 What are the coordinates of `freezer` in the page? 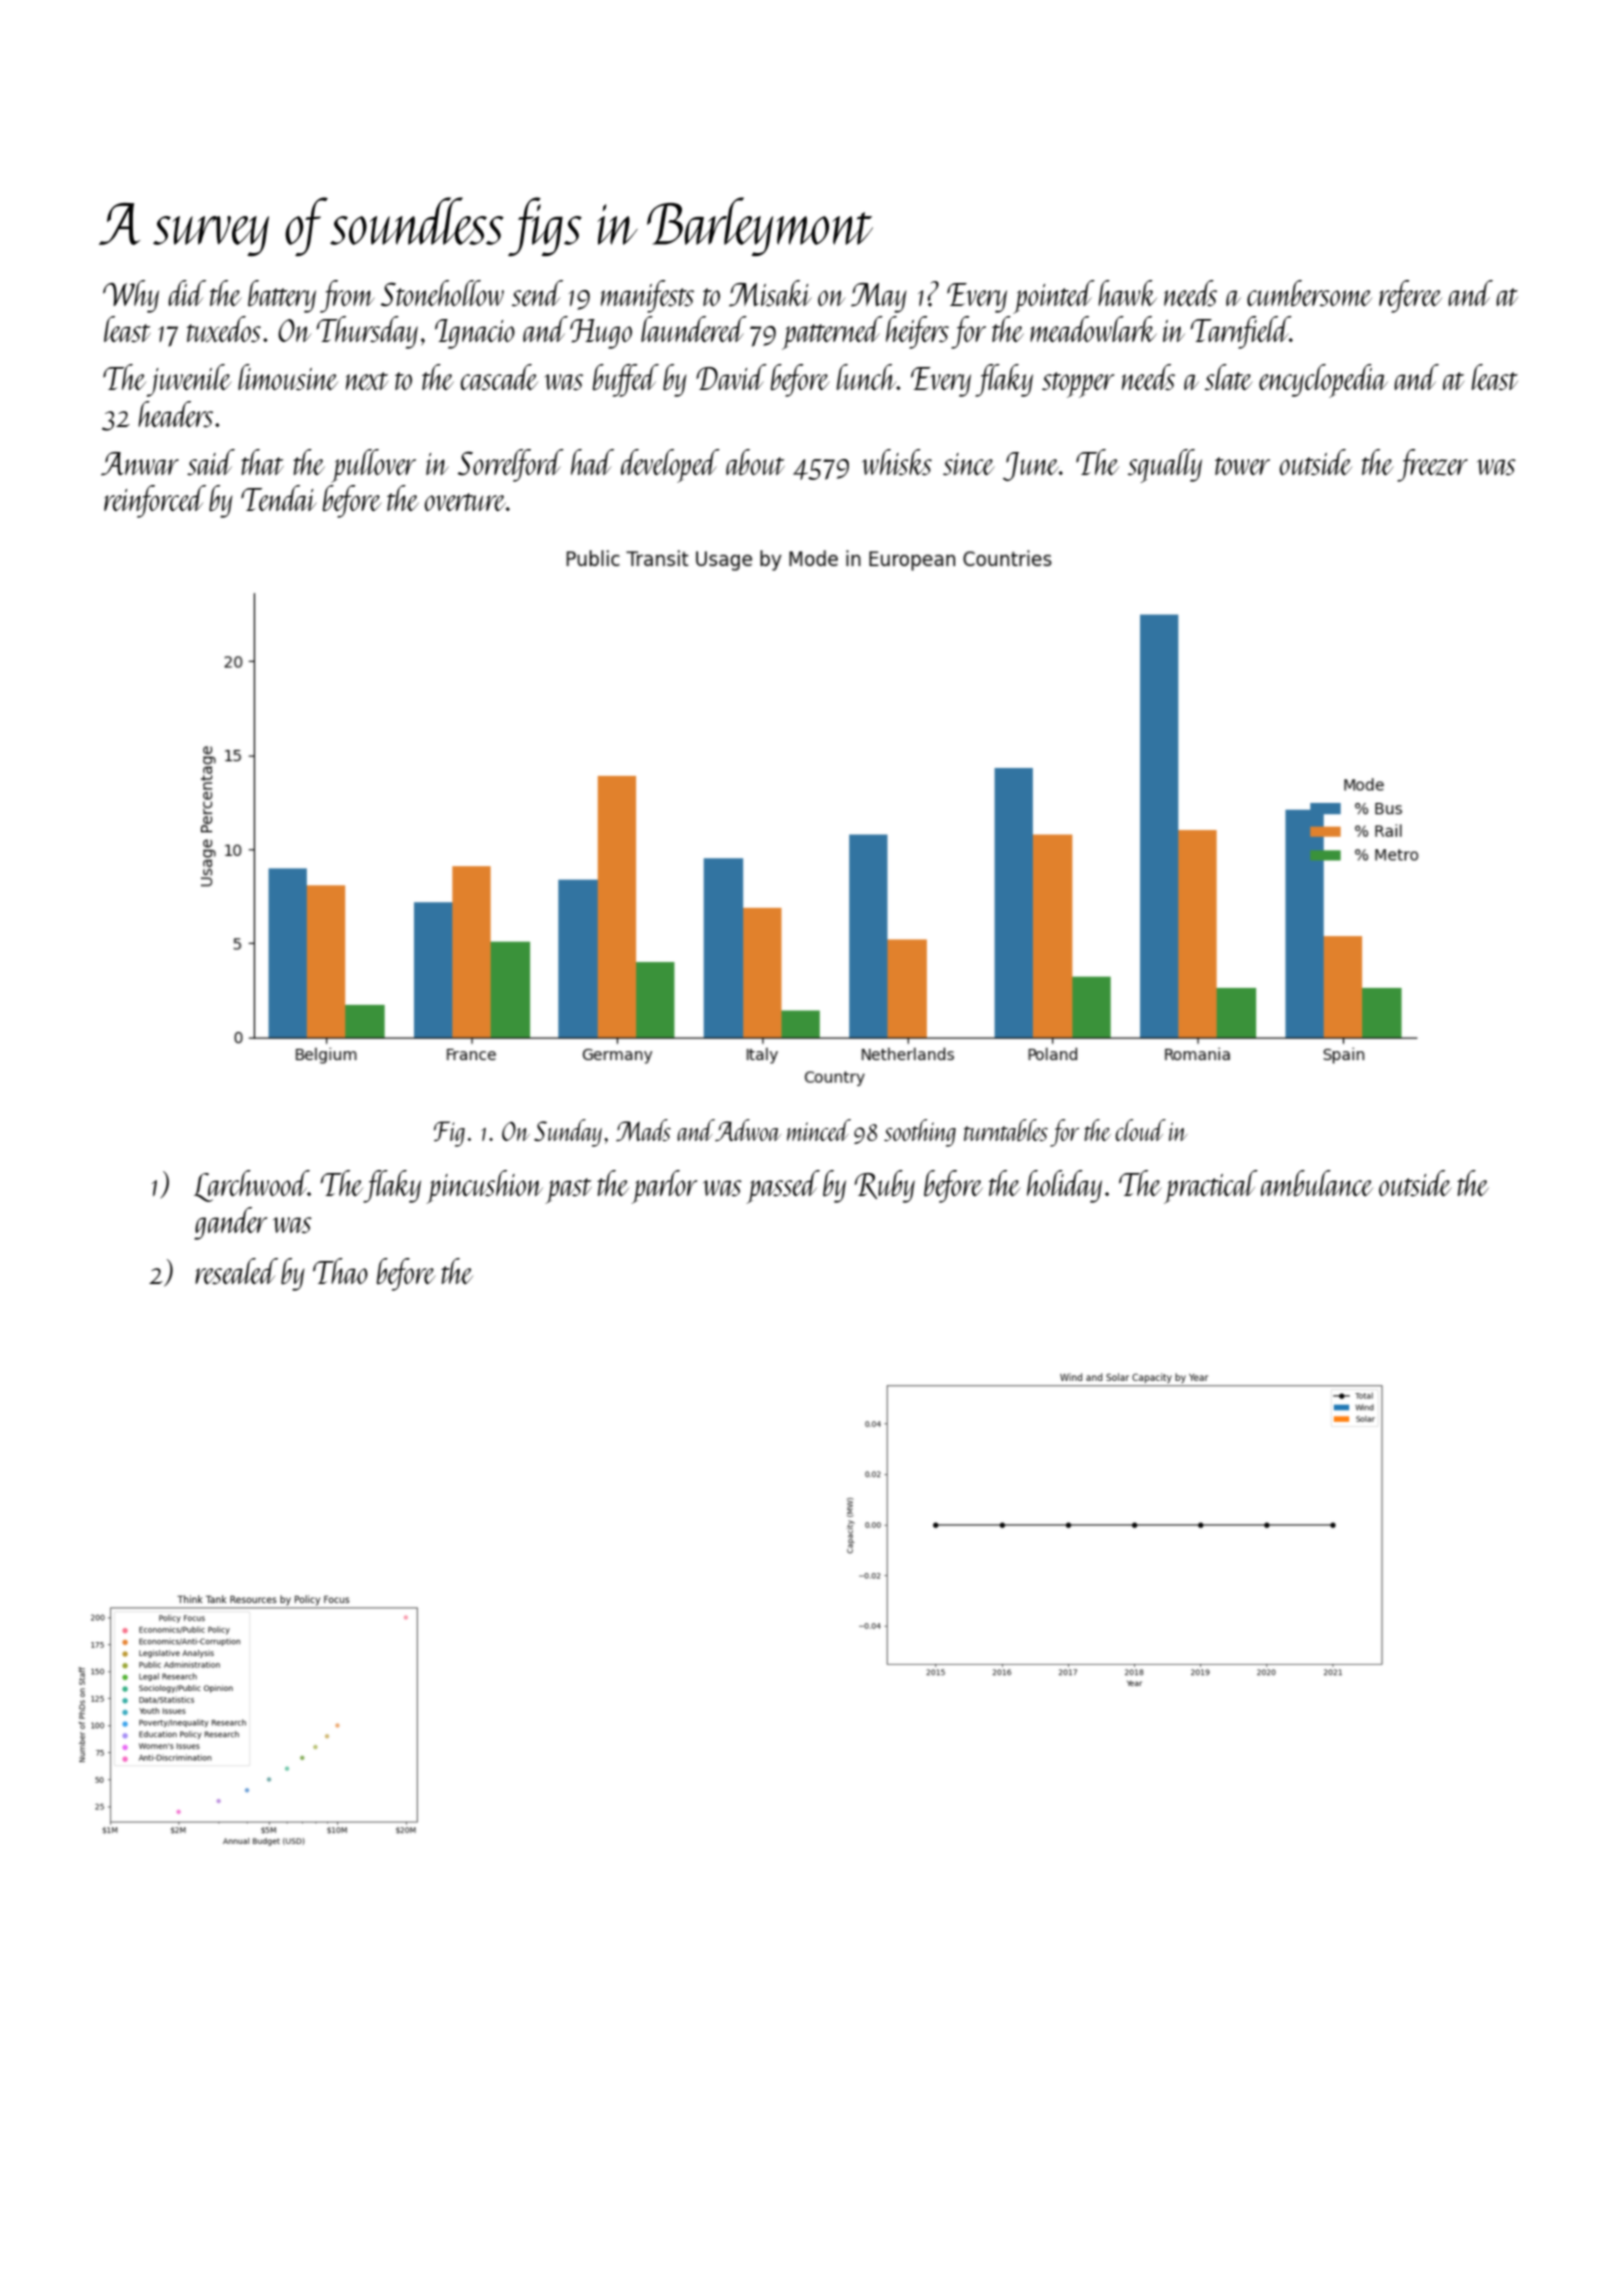 It's located at (1432, 465).
